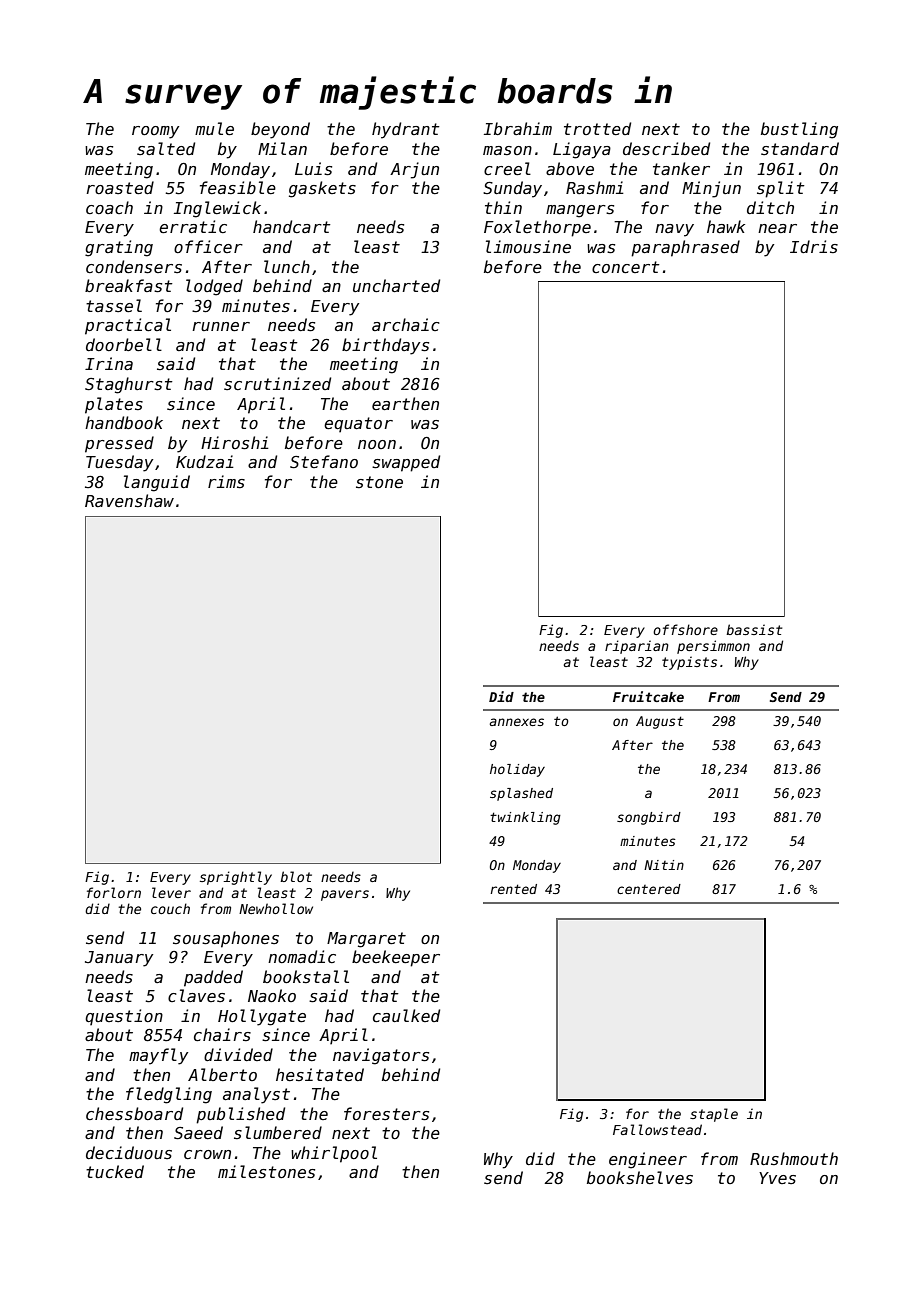  What do you see at coordinates (119, 463) in the screenshot?
I see `Tuesday` at bounding box center [119, 463].
